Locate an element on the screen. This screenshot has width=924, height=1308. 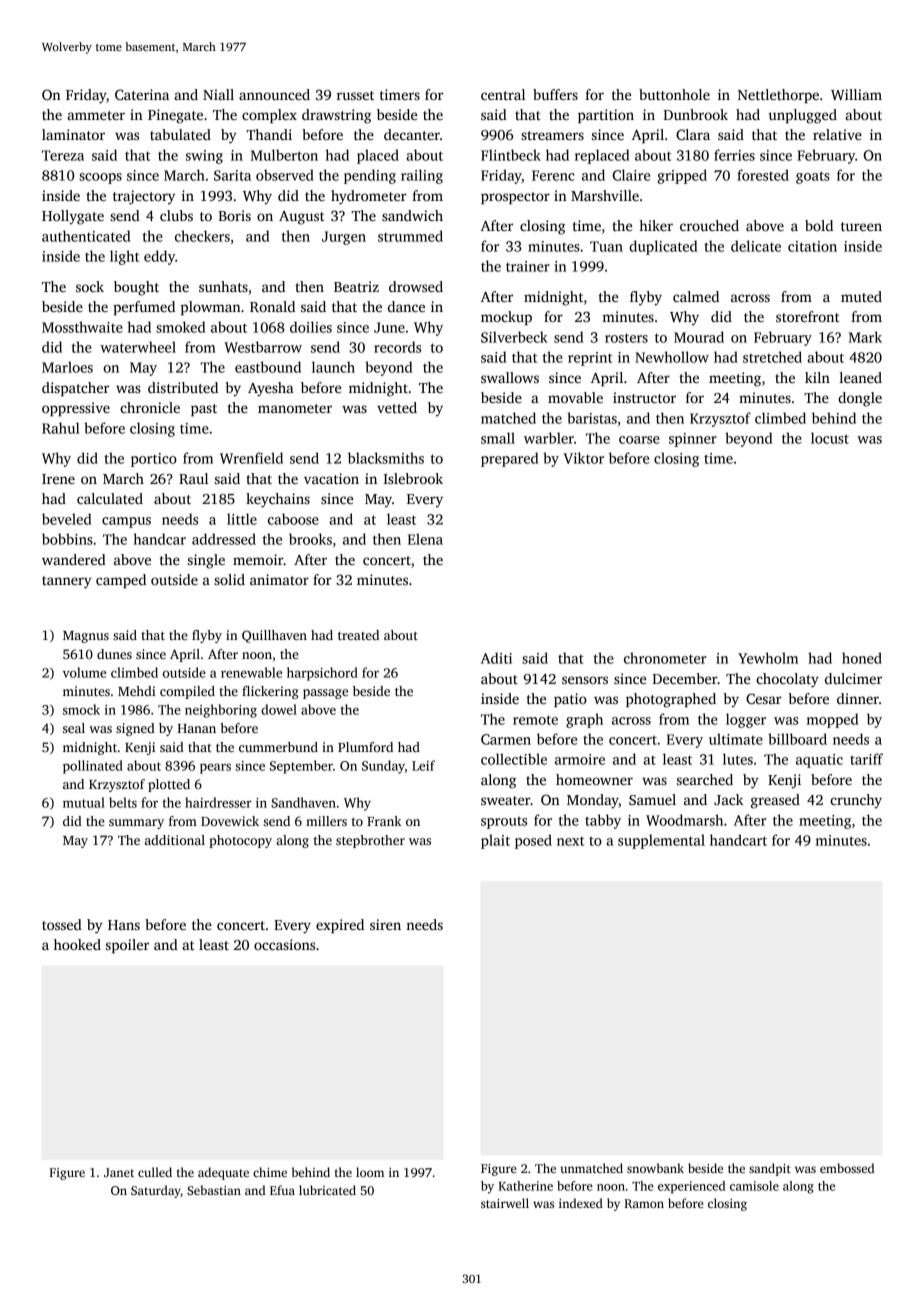
central is located at coordinates (503, 94).
